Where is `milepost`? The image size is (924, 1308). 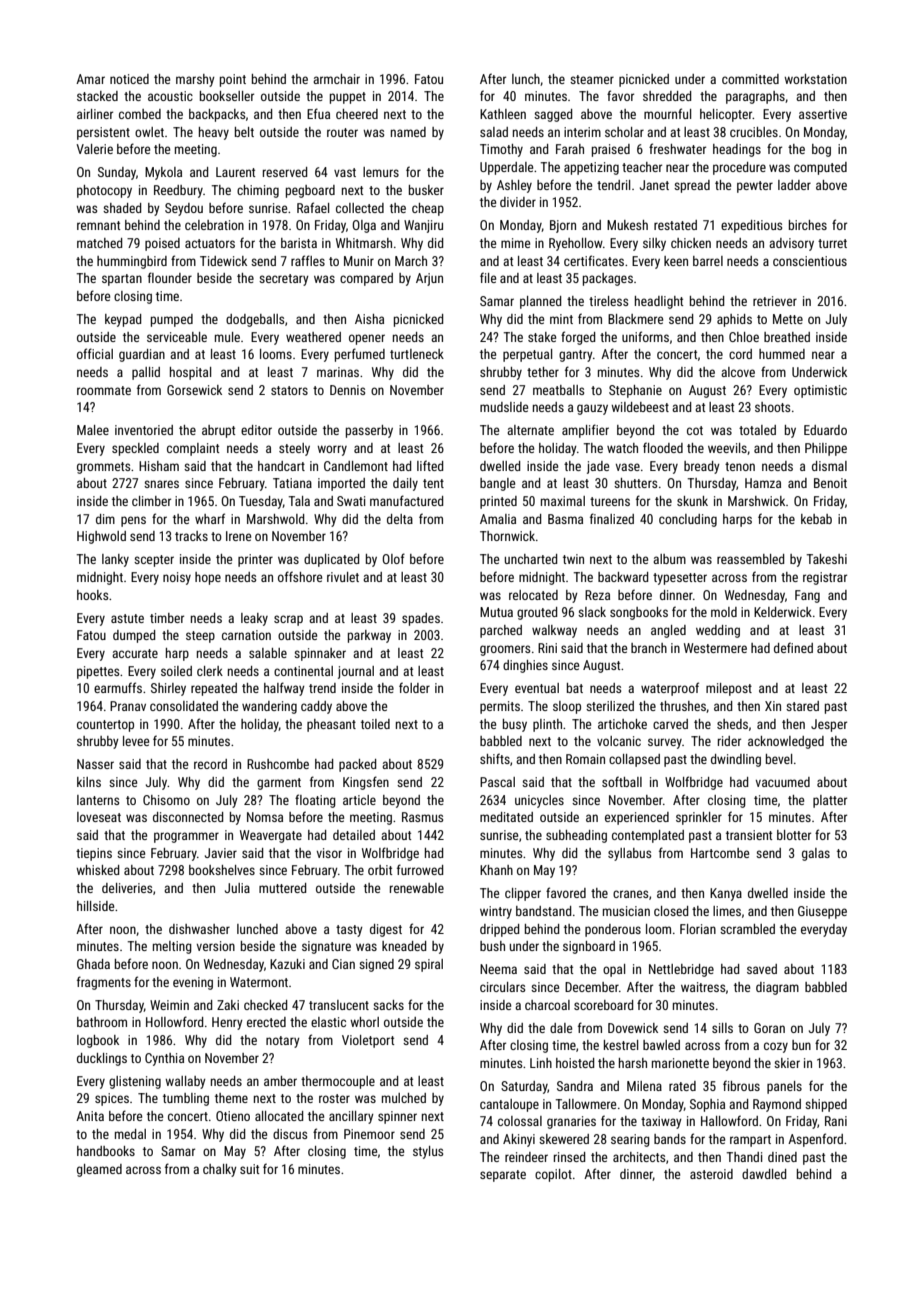 milepost is located at coordinates (729, 689).
